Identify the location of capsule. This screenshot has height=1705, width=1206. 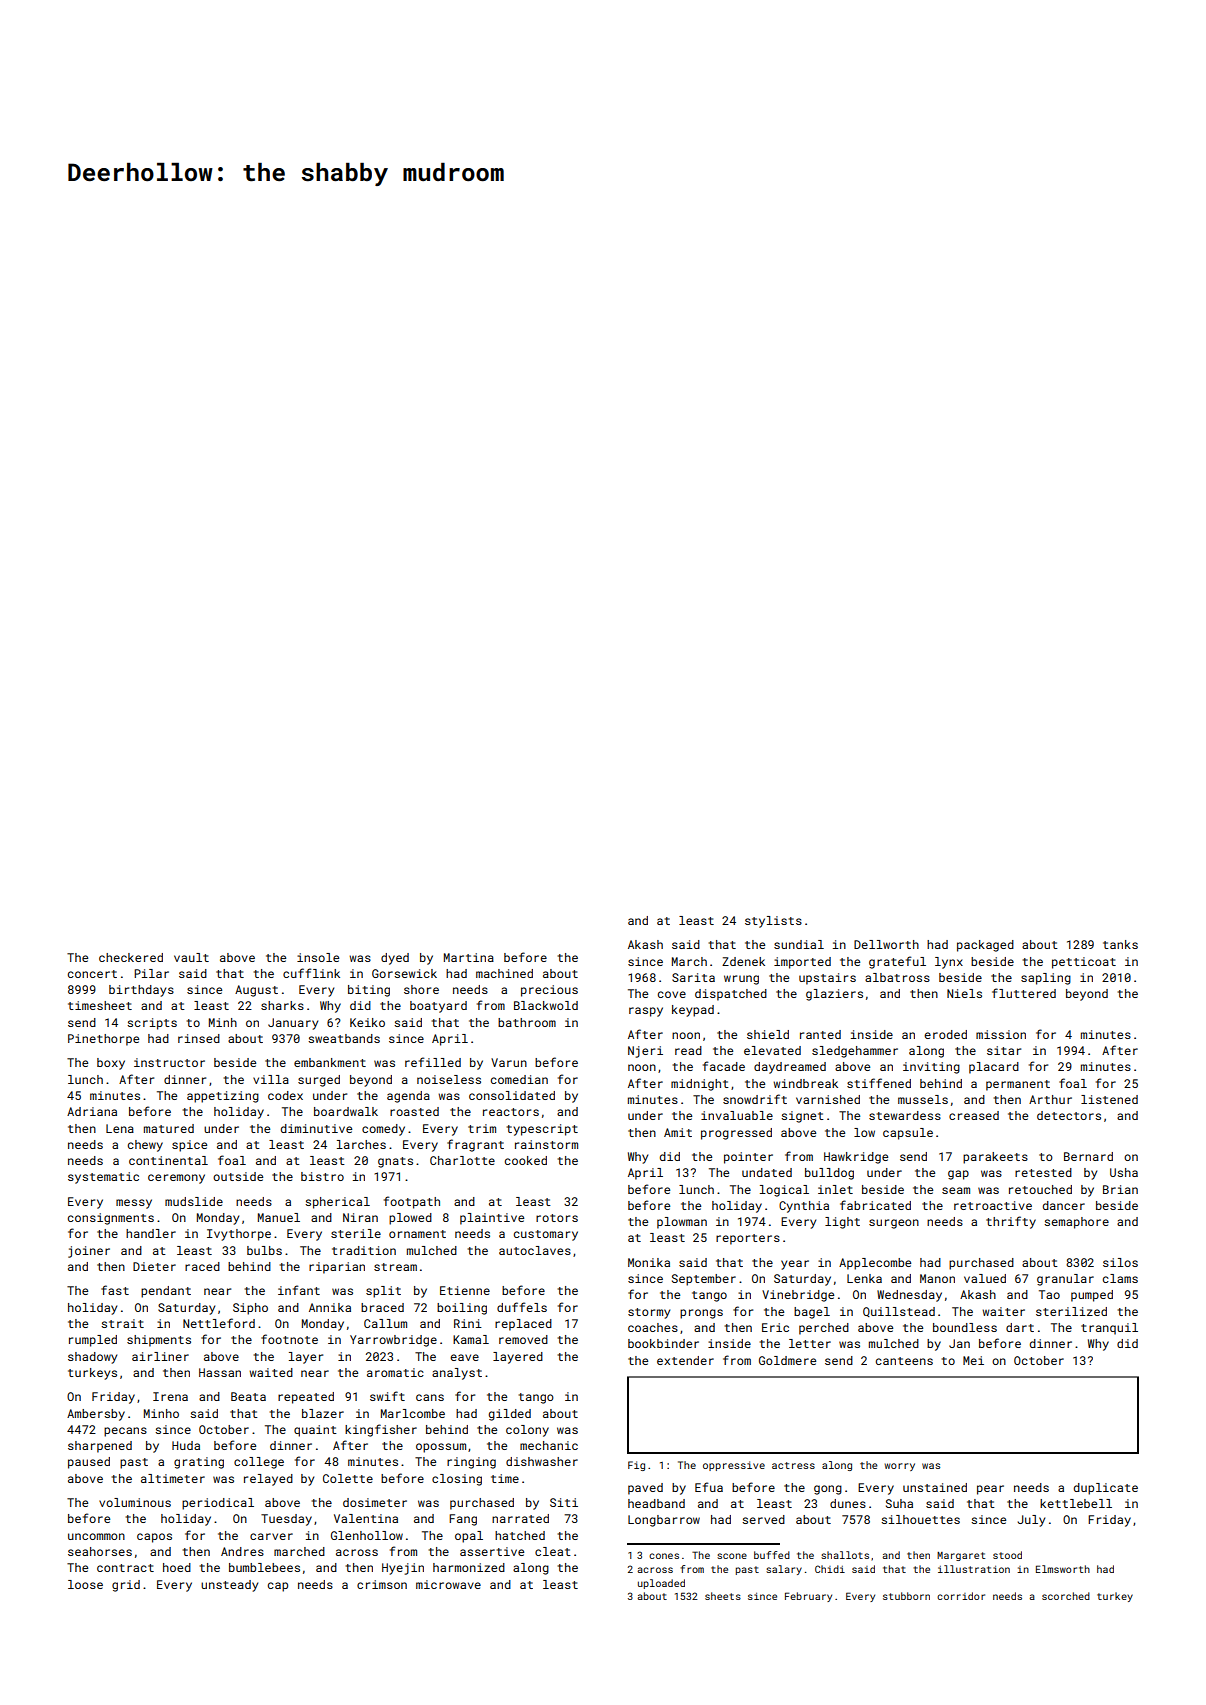
(908, 1134).
